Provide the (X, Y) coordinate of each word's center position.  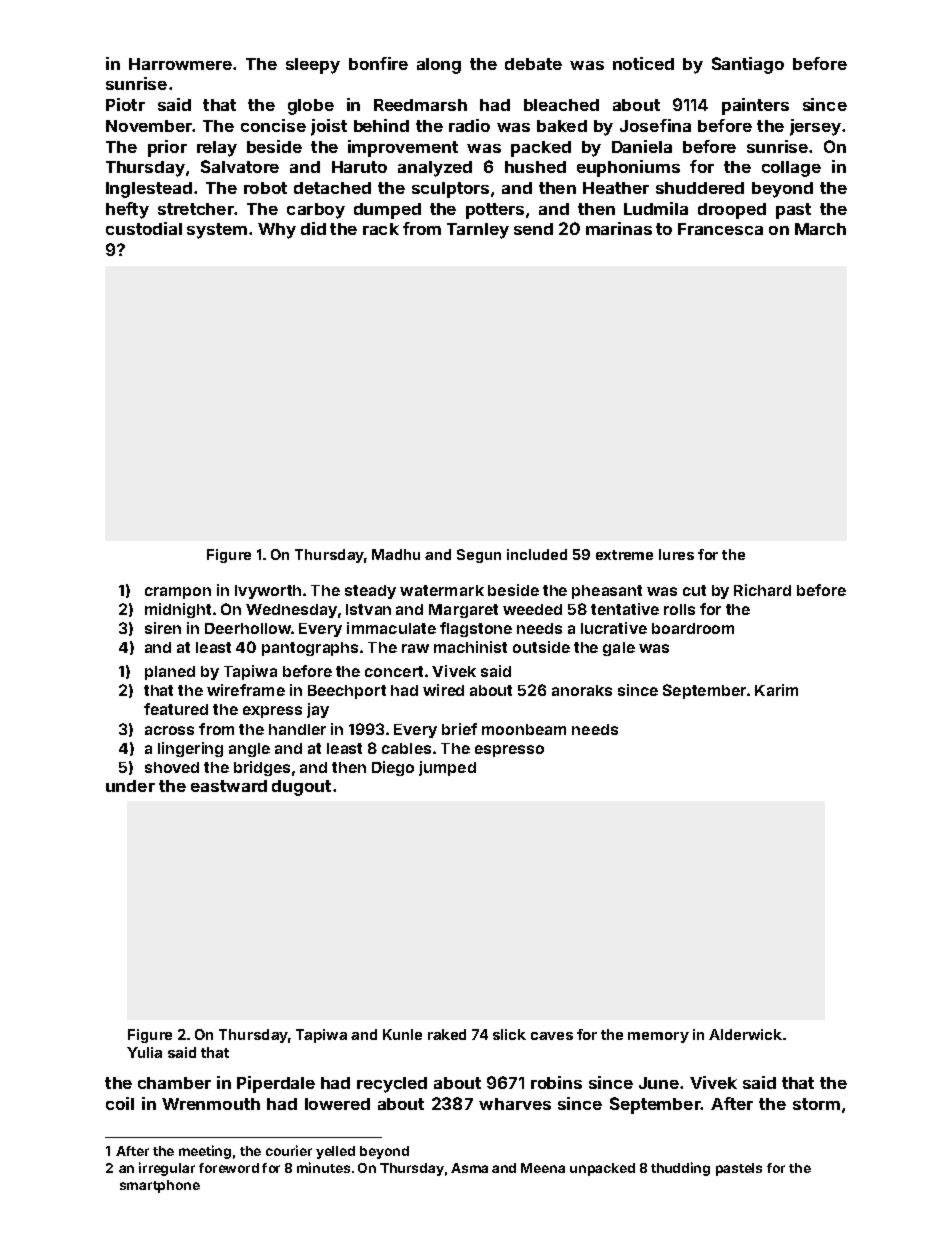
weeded (532, 609)
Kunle (402, 1034)
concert (394, 671)
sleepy (313, 66)
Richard (762, 590)
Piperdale (276, 1084)
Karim (776, 690)
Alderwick (745, 1034)
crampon (178, 593)
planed (170, 673)
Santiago (748, 65)
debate (533, 64)
